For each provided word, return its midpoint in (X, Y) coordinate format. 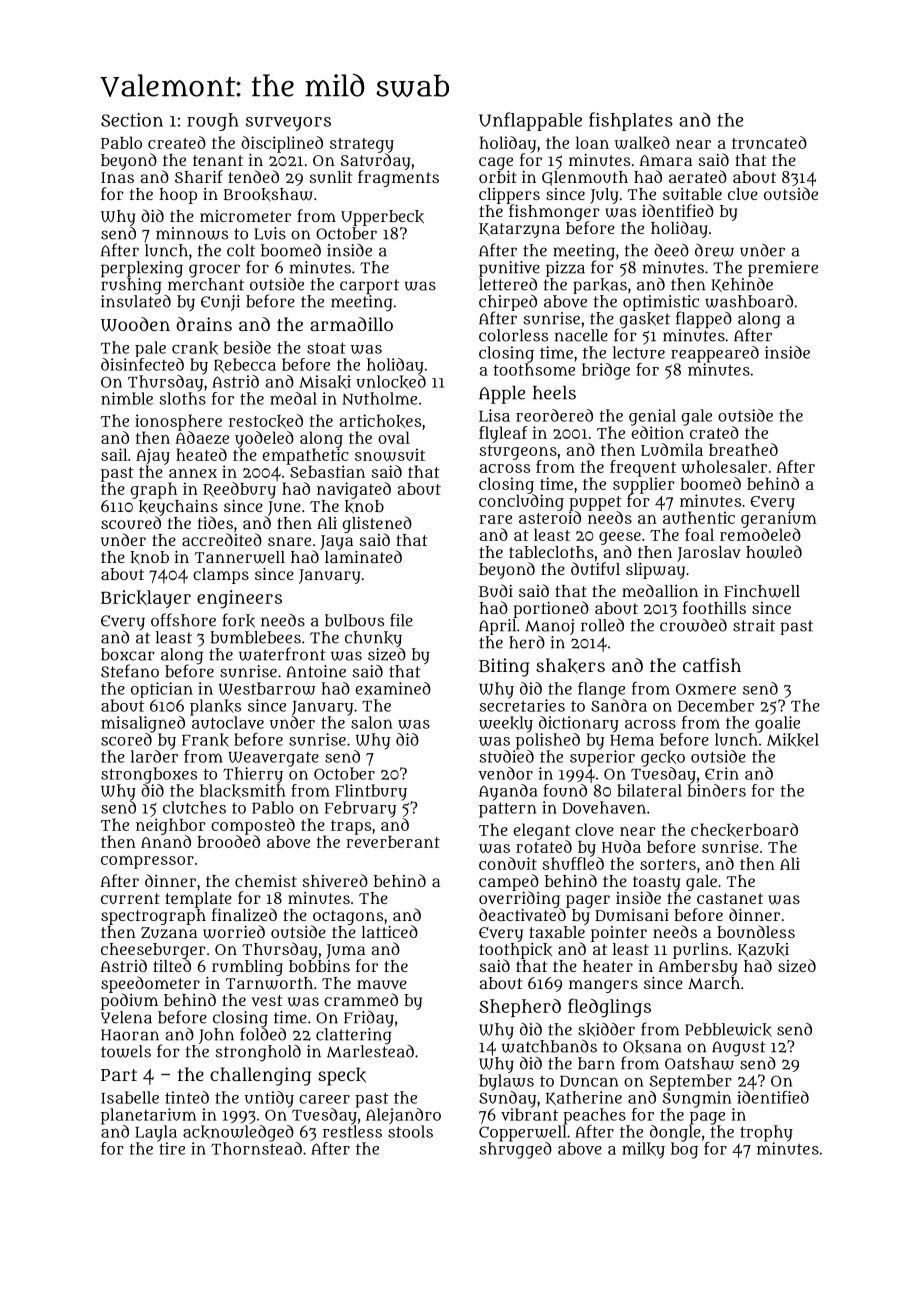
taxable (557, 932)
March (714, 983)
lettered (508, 284)
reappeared (715, 354)
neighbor (171, 826)
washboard (749, 301)
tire (172, 1148)
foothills (714, 607)
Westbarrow (267, 688)
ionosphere (178, 422)
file (401, 620)
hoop (178, 196)
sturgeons (518, 452)
